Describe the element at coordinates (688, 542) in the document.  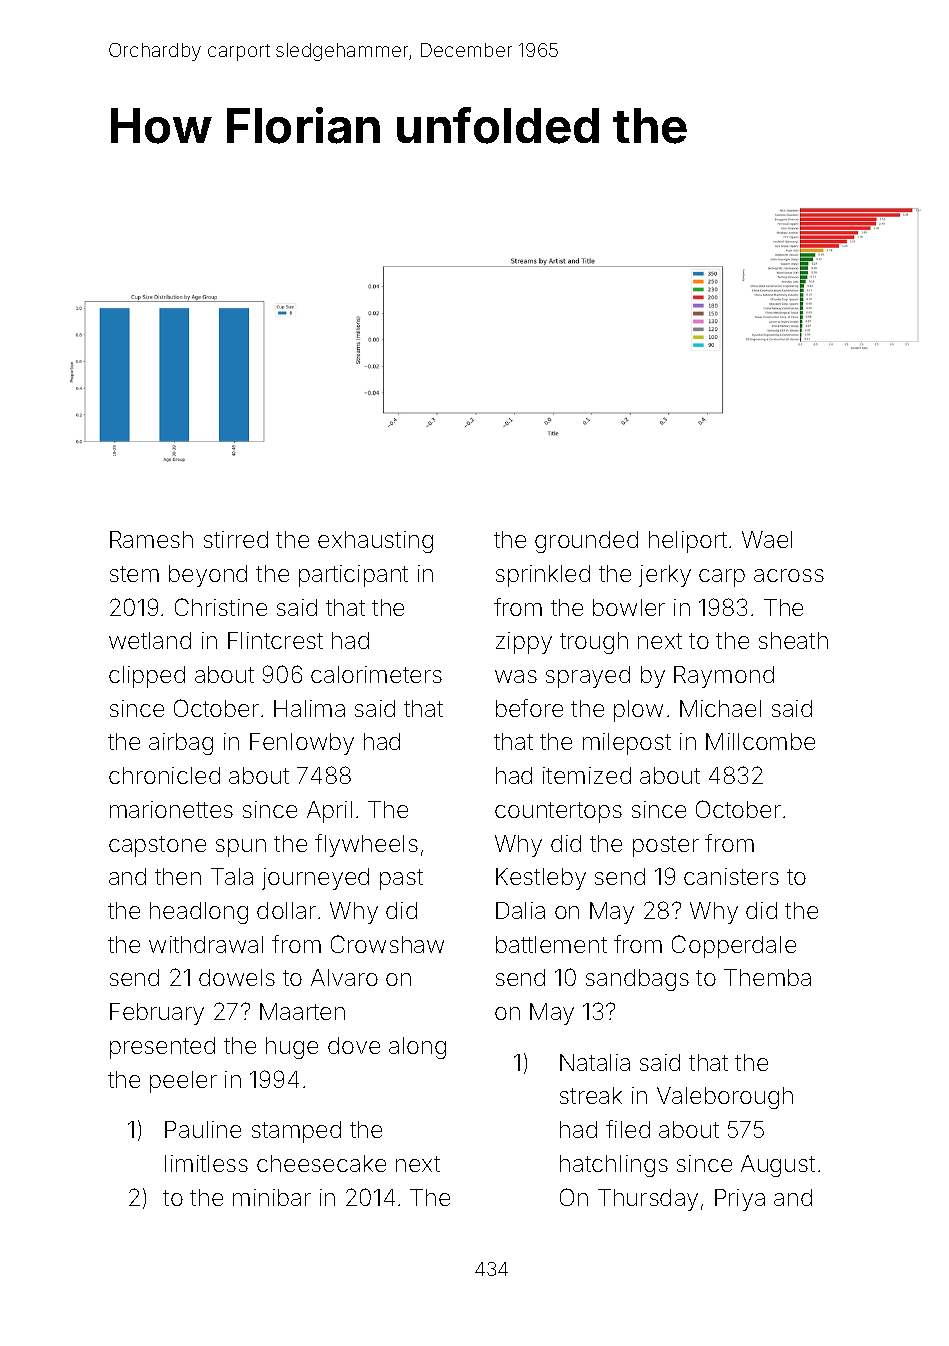
I see `heliport` at that location.
